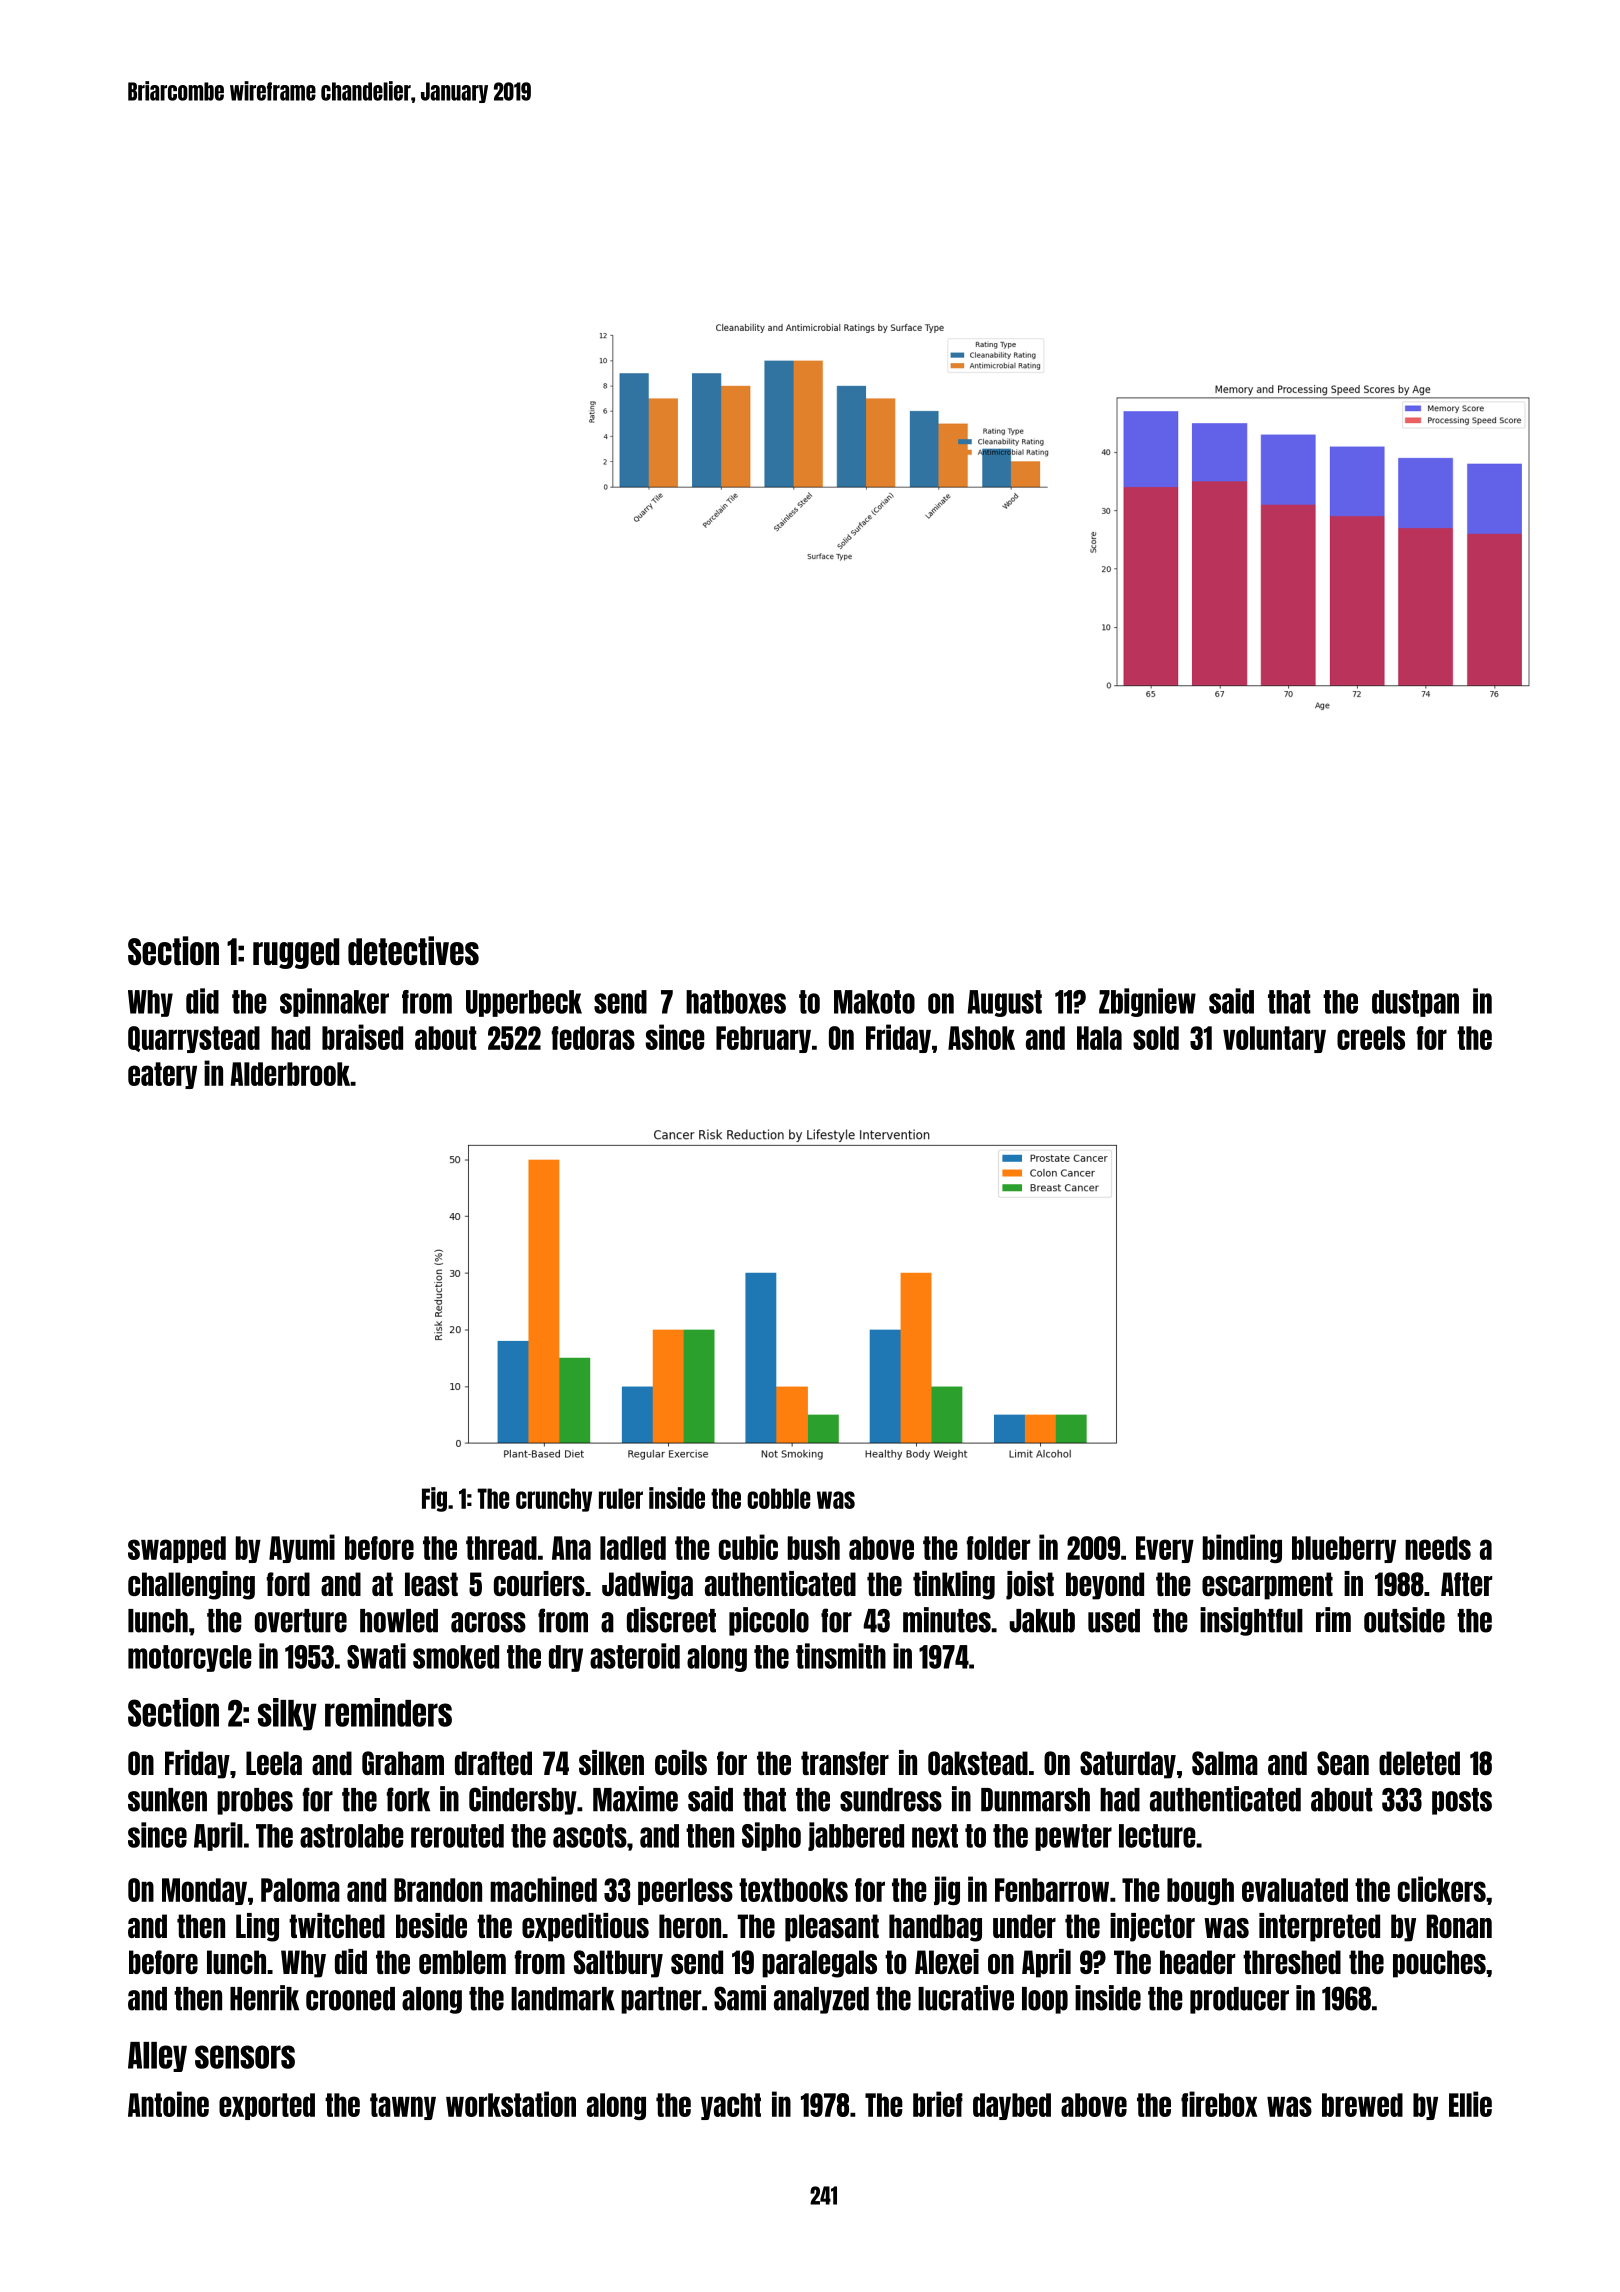 The image size is (1620, 2292). I want to click on bush, so click(814, 1548).
